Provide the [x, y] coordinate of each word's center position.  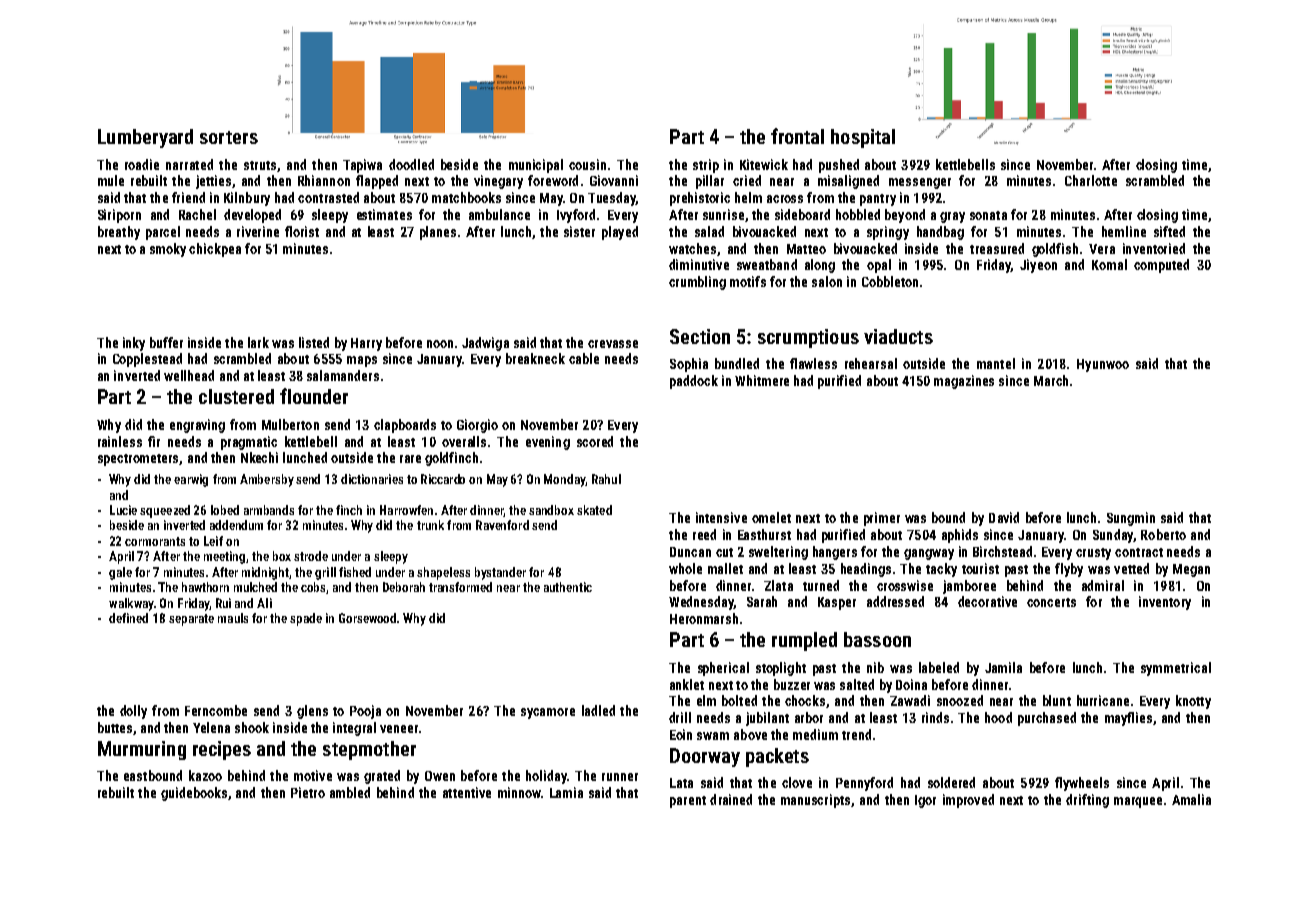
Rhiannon [324, 180]
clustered [236, 396]
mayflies [1128, 719]
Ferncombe [216, 710]
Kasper [837, 603]
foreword [553, 180]
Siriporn [119, 216]
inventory [1165, 603]
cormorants [155, 541]
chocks [805, 700]
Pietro [308, 792]
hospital [863, 138]
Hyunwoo [1103, 365]
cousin [587, 164]
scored [595, 441]
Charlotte [1091, 180]
